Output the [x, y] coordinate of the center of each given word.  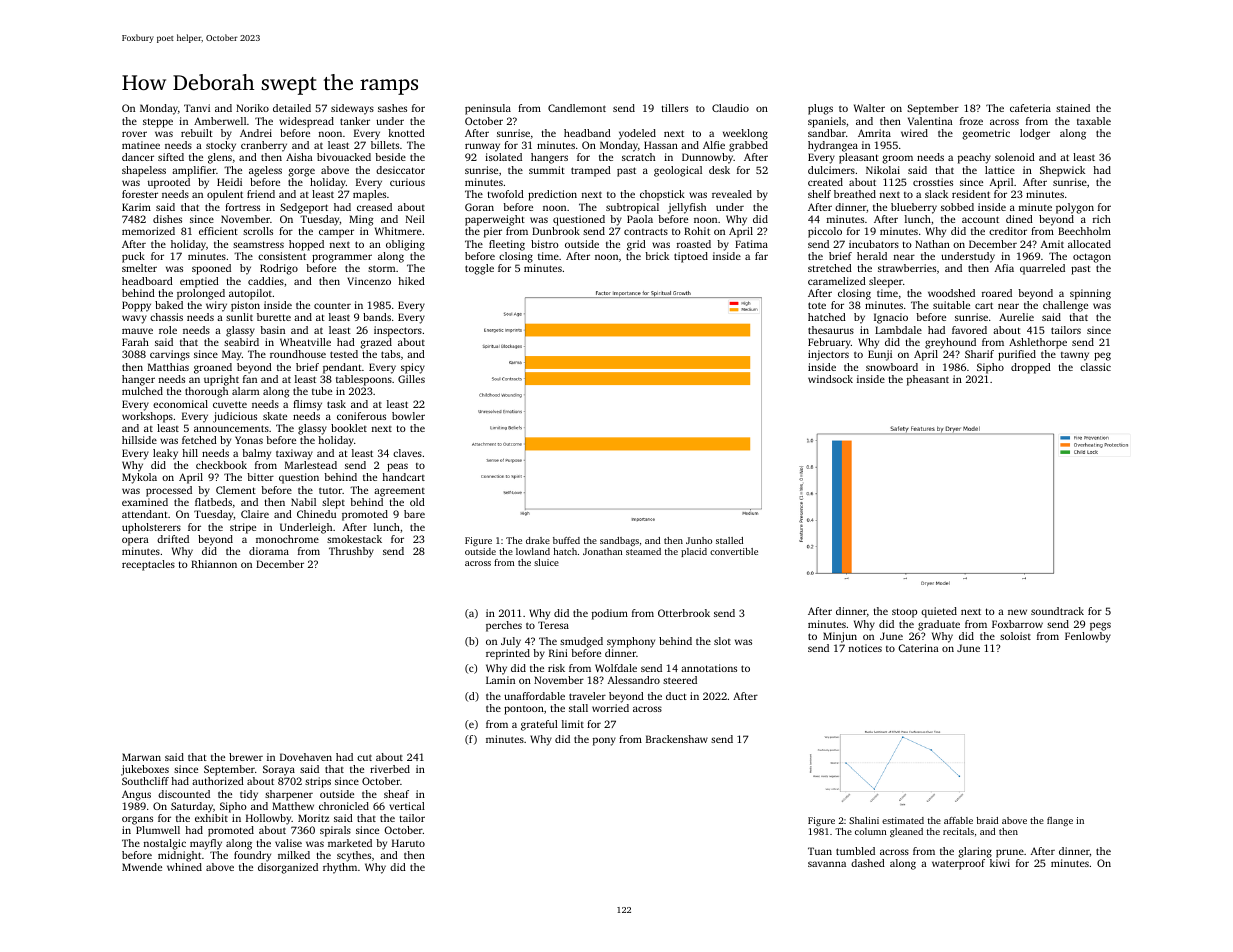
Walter [869, 108]
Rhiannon [214, 564]
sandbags [619, 541]
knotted [406, 133]
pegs [1100, 626]
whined [184, 867]
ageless [265, 171]
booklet [349, 428]
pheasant [928, 380]
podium [610, 614]
